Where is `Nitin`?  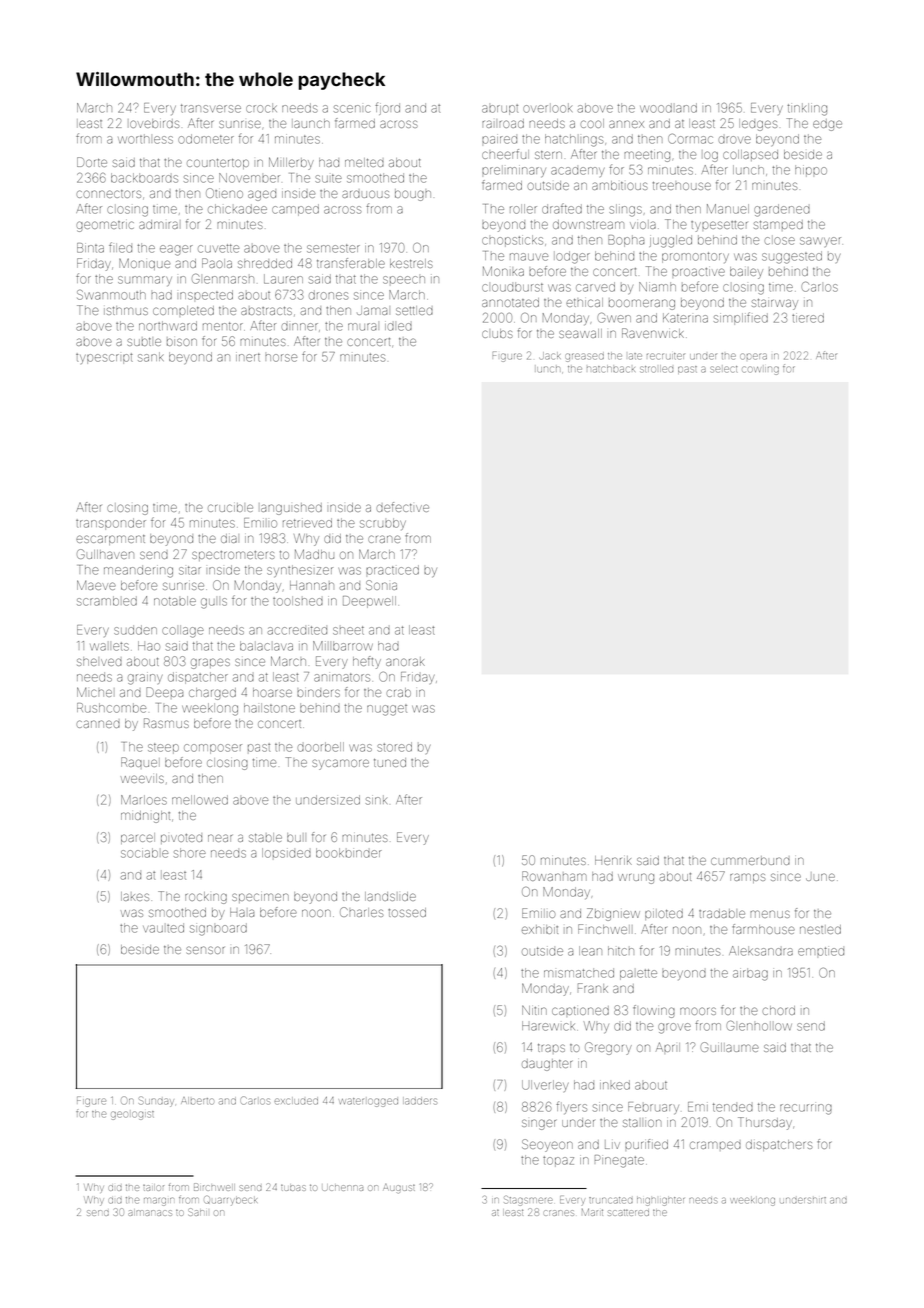
Nitin is located at coordinates (534, 1010).
